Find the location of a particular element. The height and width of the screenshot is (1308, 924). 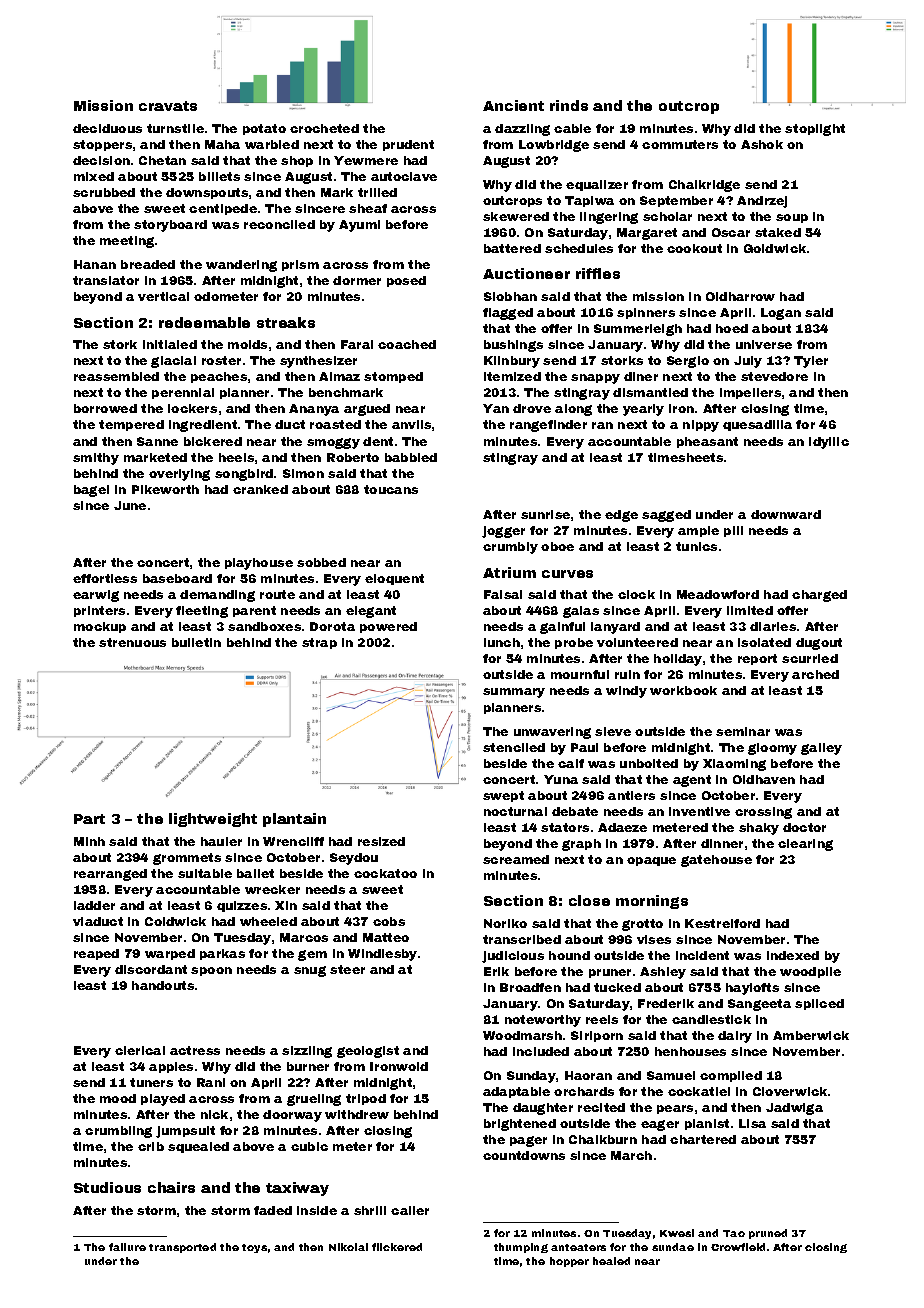

Woodmarsh is located at coordinates (522, 1035).
